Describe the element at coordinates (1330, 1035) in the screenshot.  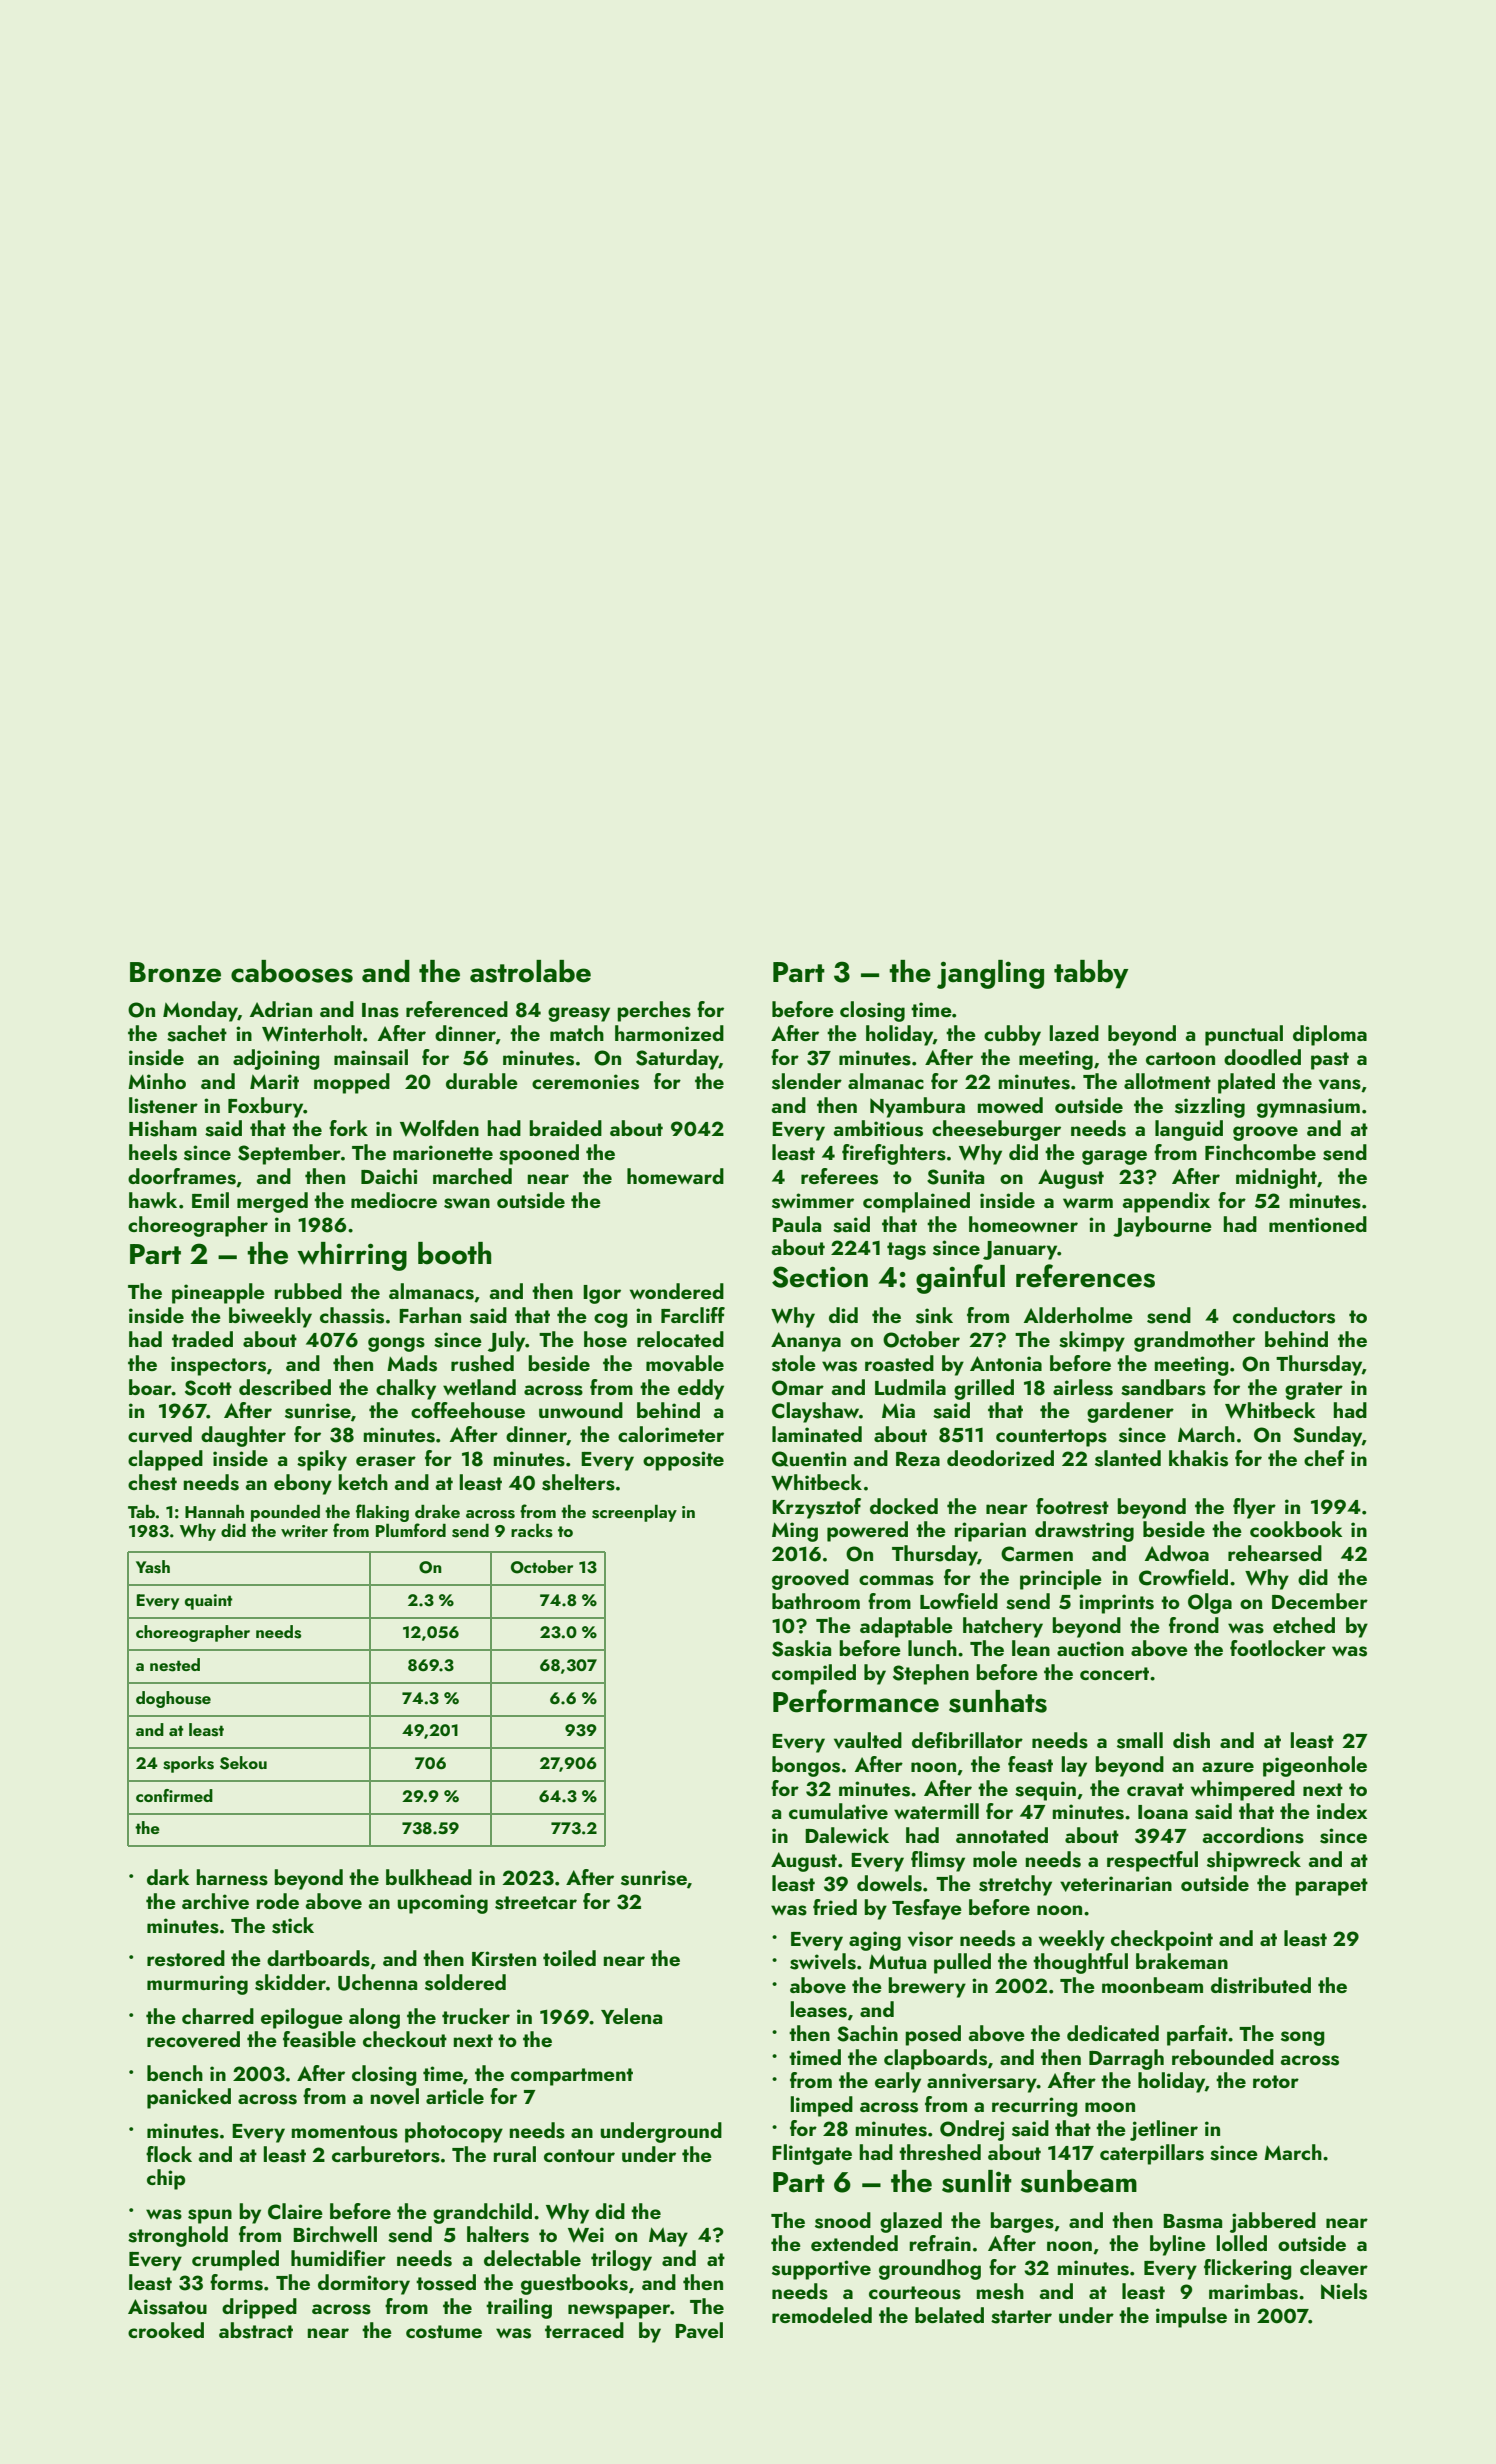
I see `diploma` at that location.
